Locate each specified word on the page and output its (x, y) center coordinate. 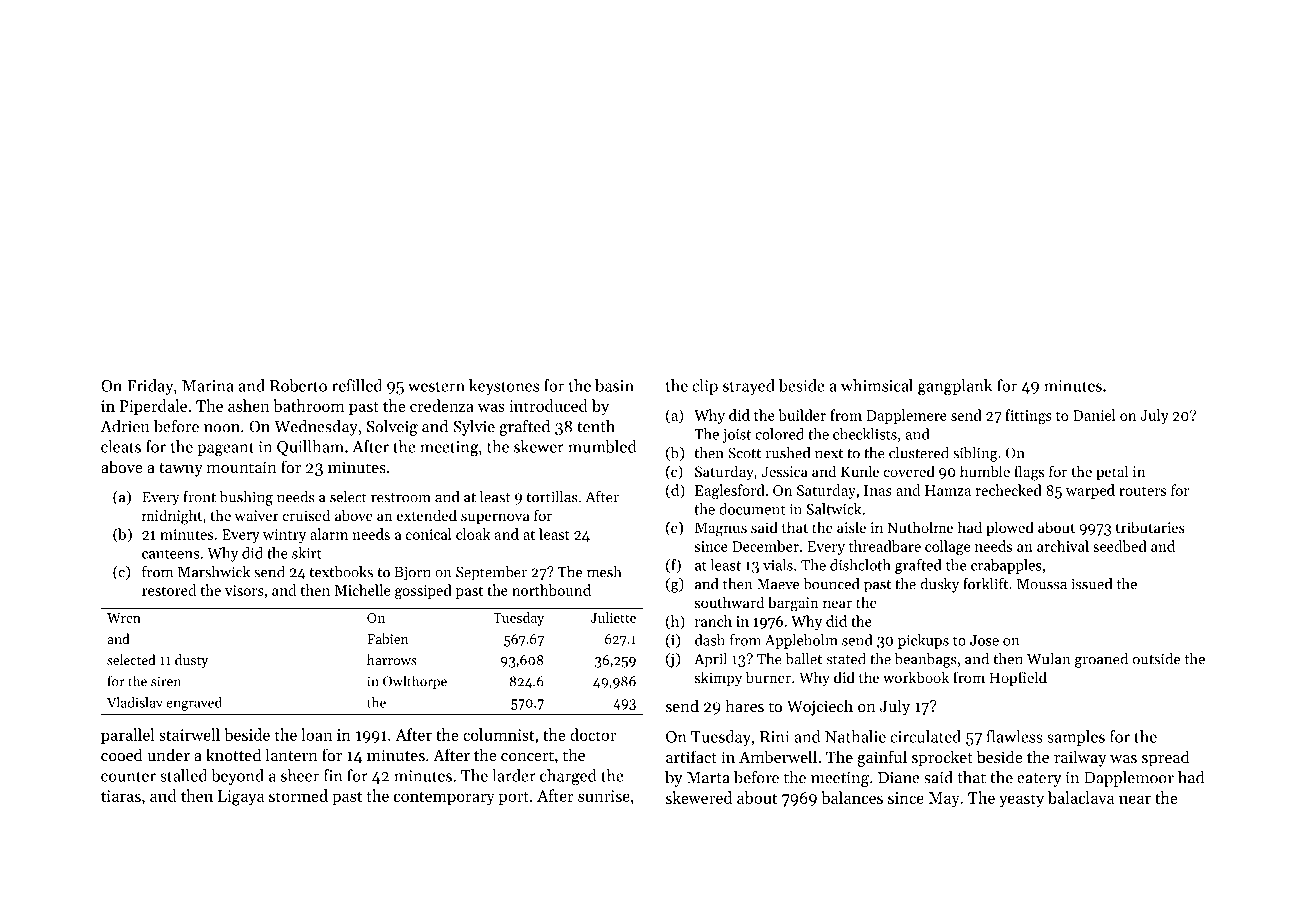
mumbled (602, 446)
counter (128, 776)
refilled (357, 385)
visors (244, 590)
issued (1091, 584)
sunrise (604, 796)
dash (710, 640)
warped (1090, 491)
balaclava (1081, 797)
